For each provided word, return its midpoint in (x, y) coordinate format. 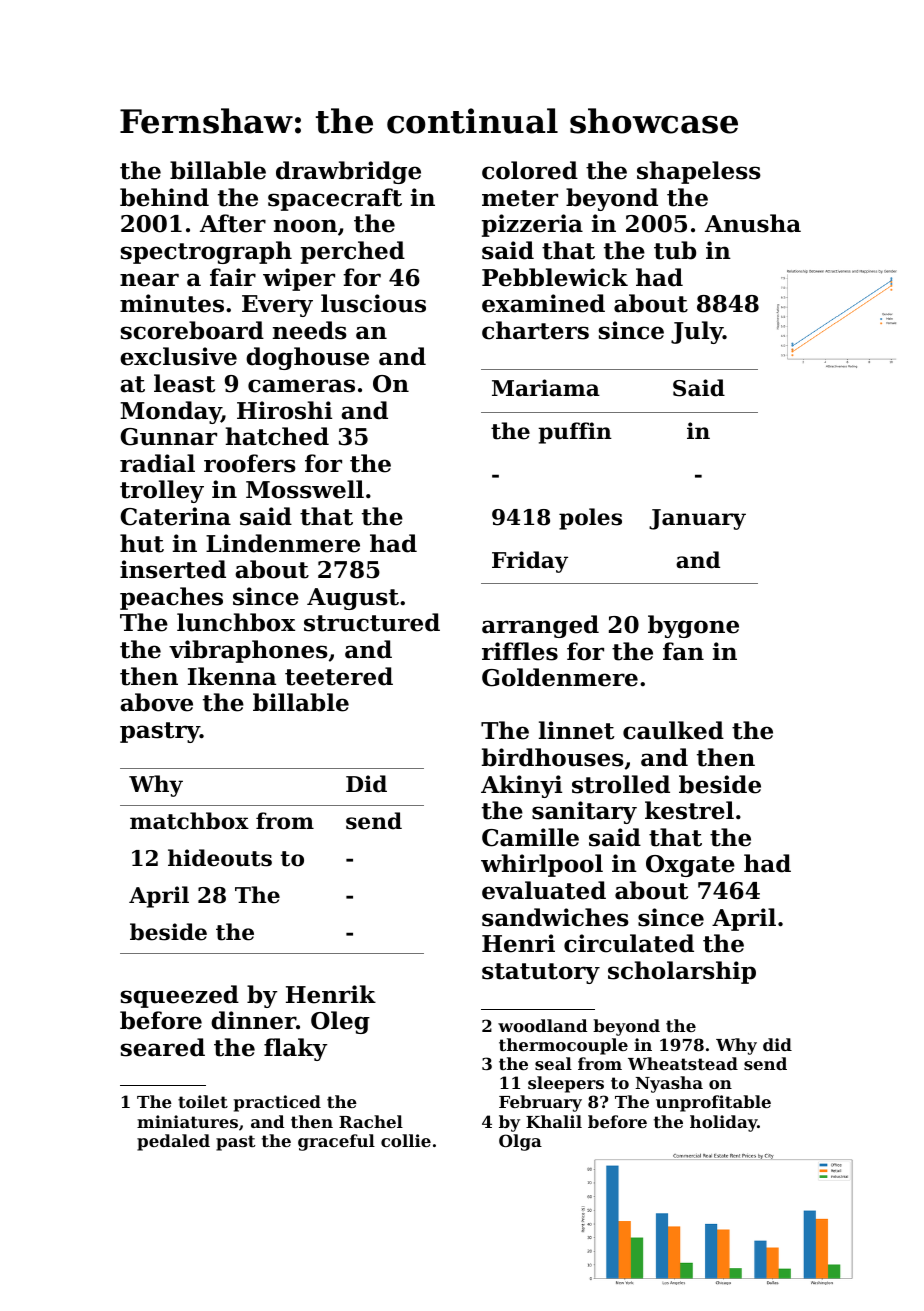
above (156, 702)
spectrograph (206, 252)
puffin (575, 433)
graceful (336, 1142)
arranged (540, 626)
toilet (203, 1101)
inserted (173, 569)
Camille (530, 837)
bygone (693, 626)
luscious (373, 303)
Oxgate (690, 866)
